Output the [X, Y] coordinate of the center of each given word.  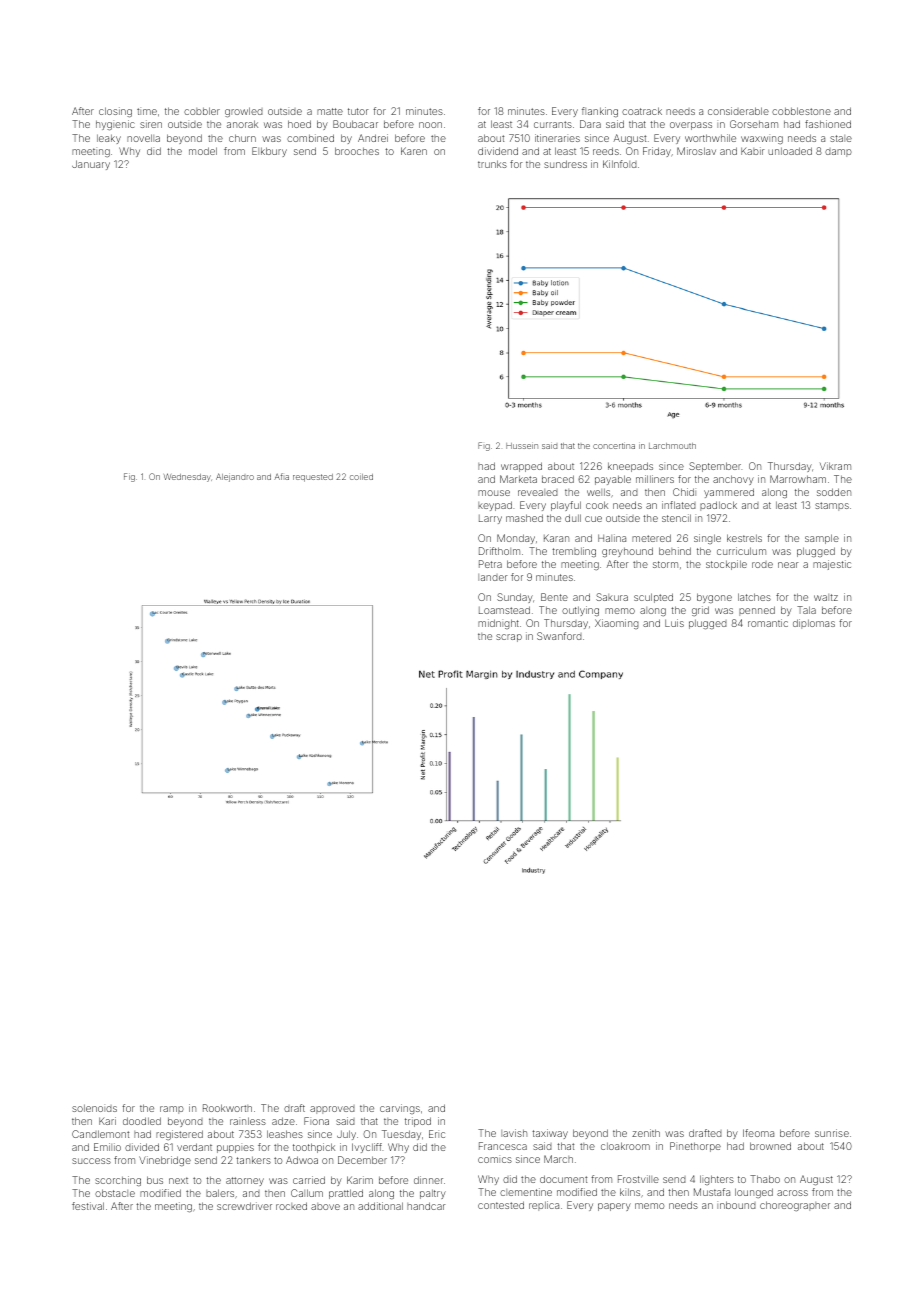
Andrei [373, 138]
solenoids [94, 1108]
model [203, 151]
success [91, 1161]
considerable [738, 111]
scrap [509, 638]
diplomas [814, 624]
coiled [361, 477]
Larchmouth [672, 446]
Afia [281, 476]
